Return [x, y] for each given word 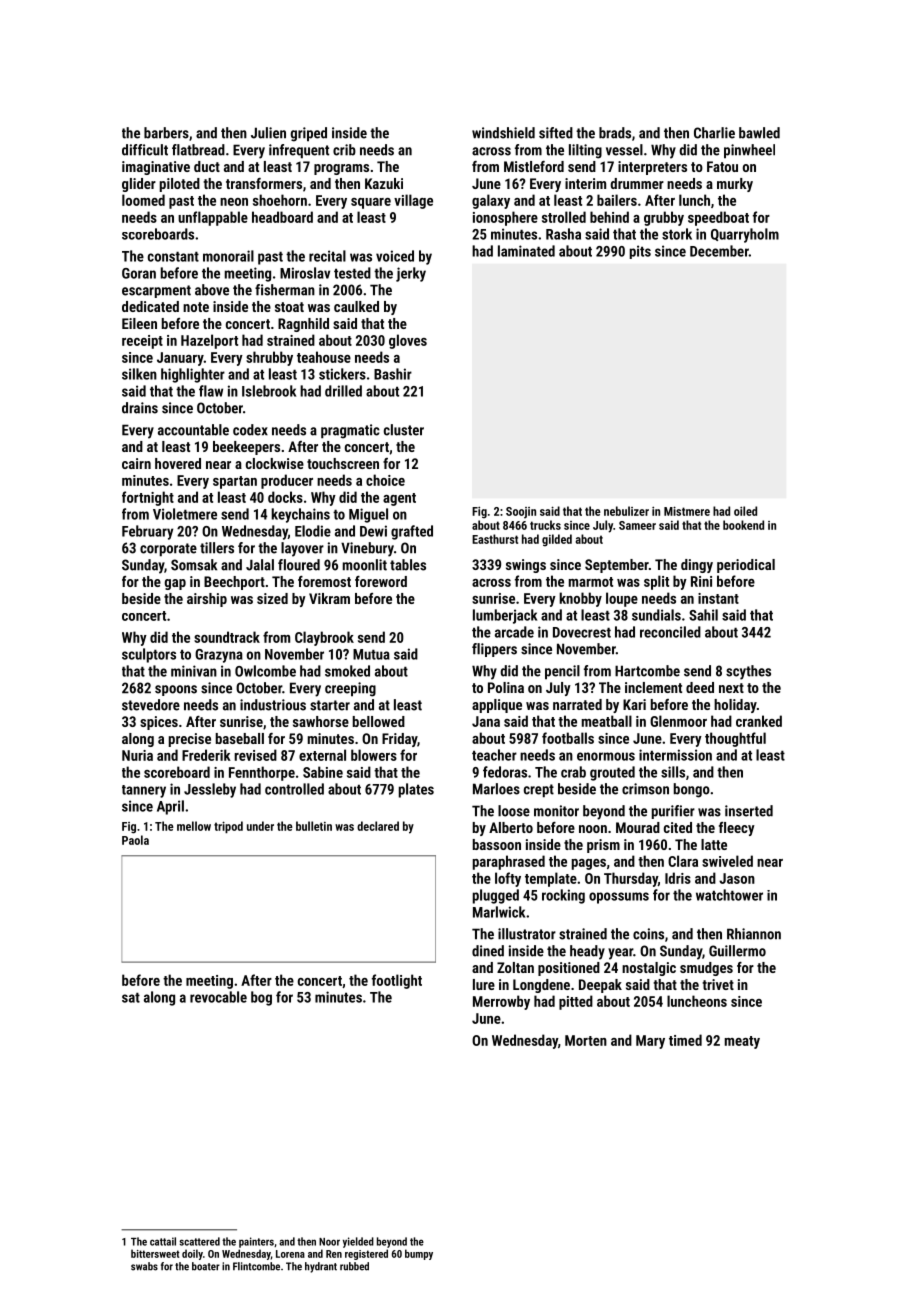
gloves [408, 341]
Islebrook [269, 391]
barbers [166, 133]
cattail [163, 1241]
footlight [397, 981]
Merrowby [501, 1002]
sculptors [149, 655]
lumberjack [505, 616]
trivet [718, 984]
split [656, 582]
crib [344, 150]
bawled [759, 133]
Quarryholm [745, 235]
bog [261, 998]
